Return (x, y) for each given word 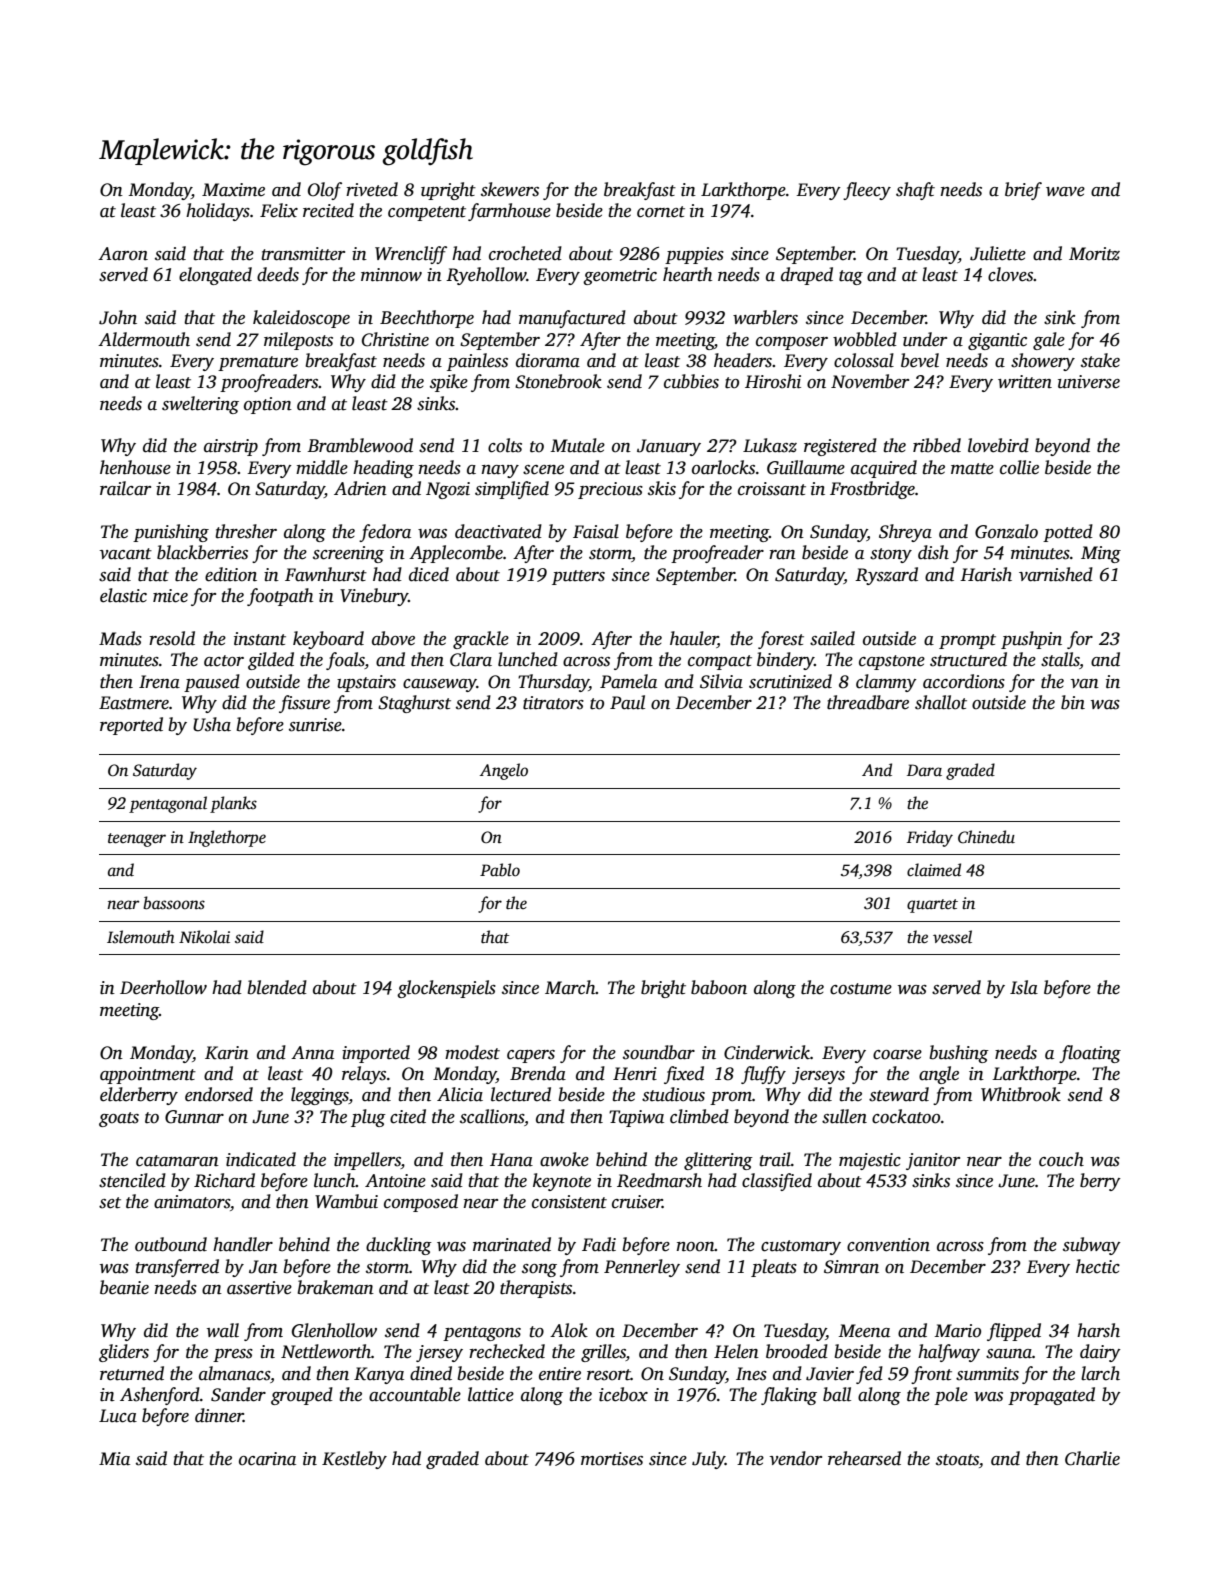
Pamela (628, 681)
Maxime (233, 189)
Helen (736, 1351)
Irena (159, 682)
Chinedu (986, 837)
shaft (915, 191)
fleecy (867, 191)
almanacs (234, 1373)
